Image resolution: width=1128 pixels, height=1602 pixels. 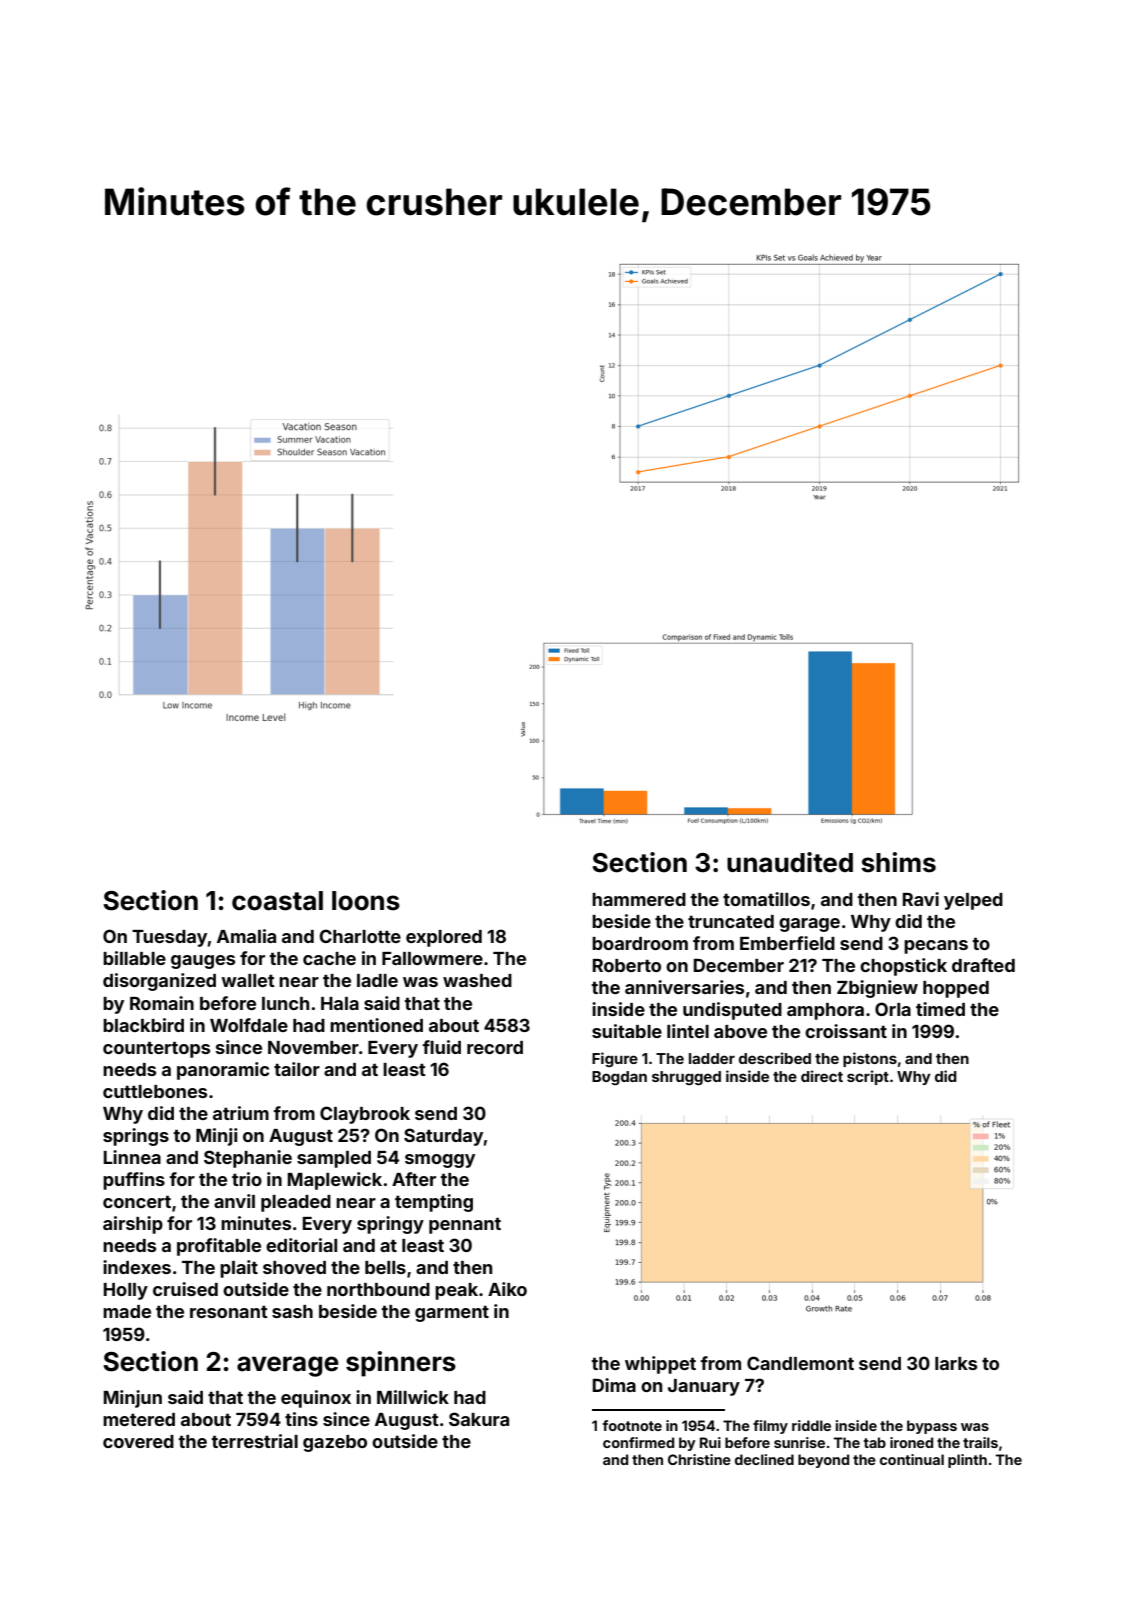 I want to click on shrugged, so click(x=686, y=1078).
